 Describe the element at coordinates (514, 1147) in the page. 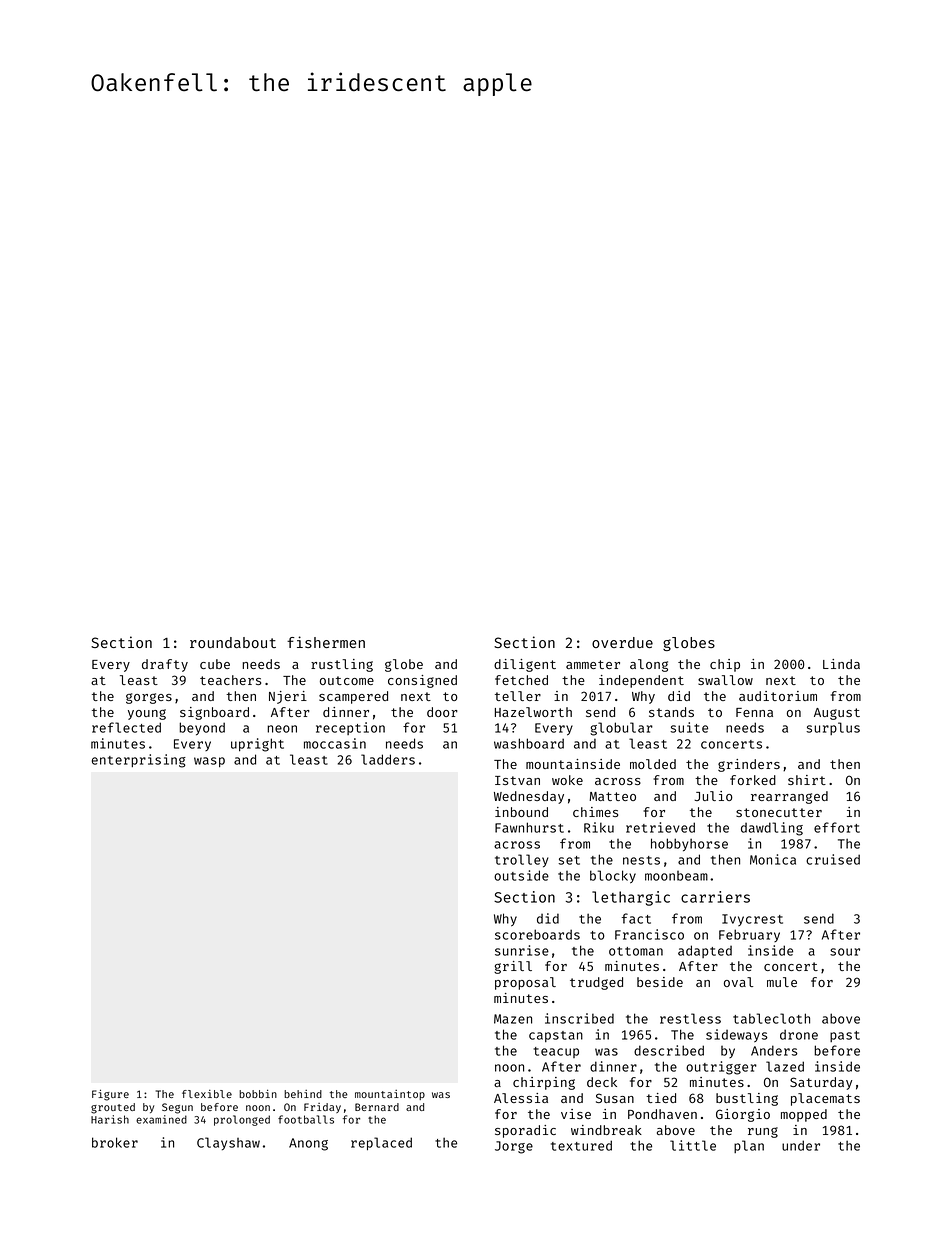

I see `Jorge` at that location.
